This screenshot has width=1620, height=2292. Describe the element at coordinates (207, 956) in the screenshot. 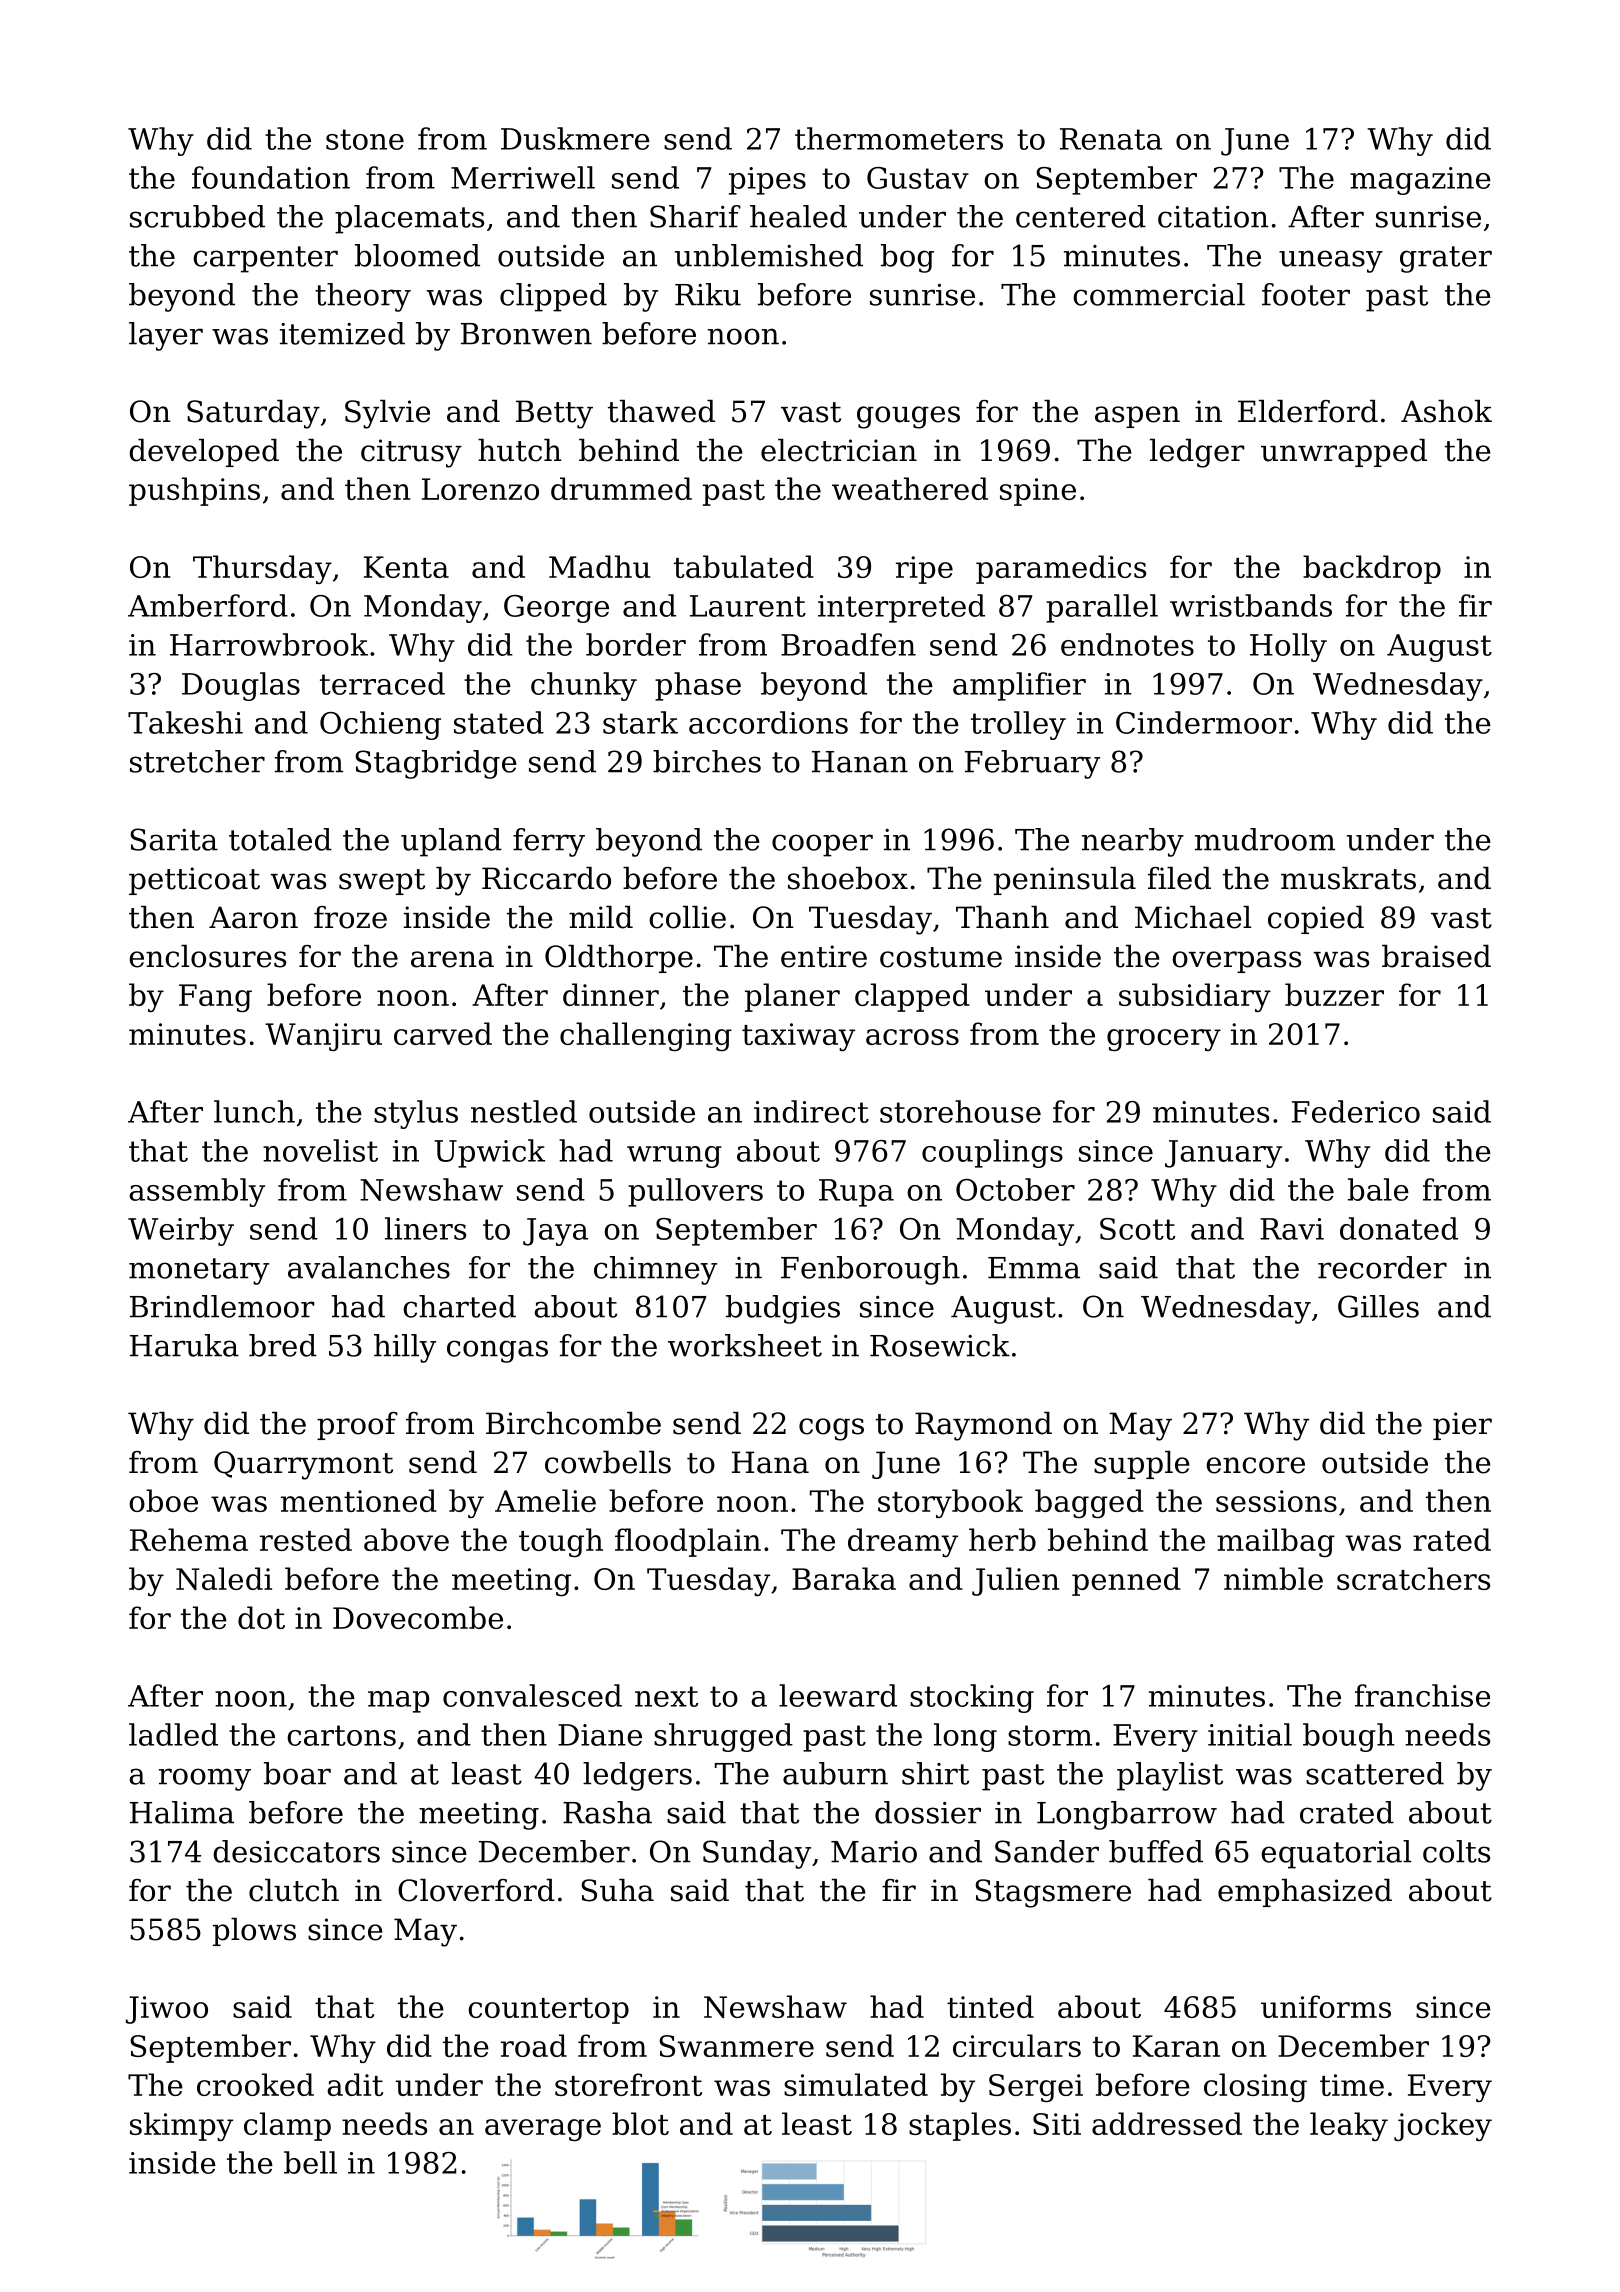

I see `enclosures` at that location.
